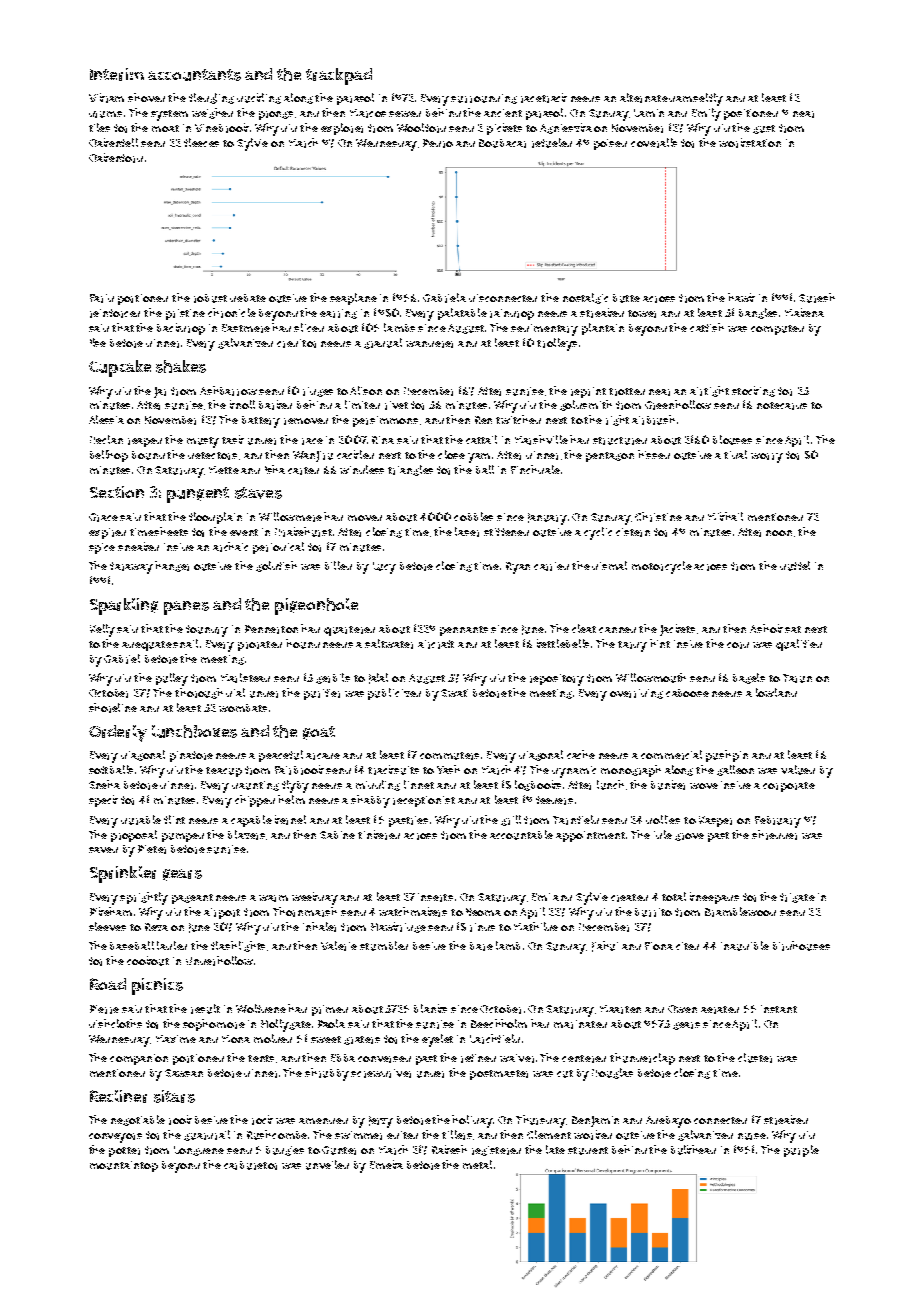 This image has width=924, height=1308. What do you see at coordinates (102, 548) in the image?
I see `spice` at bounding box center [102, 548].
